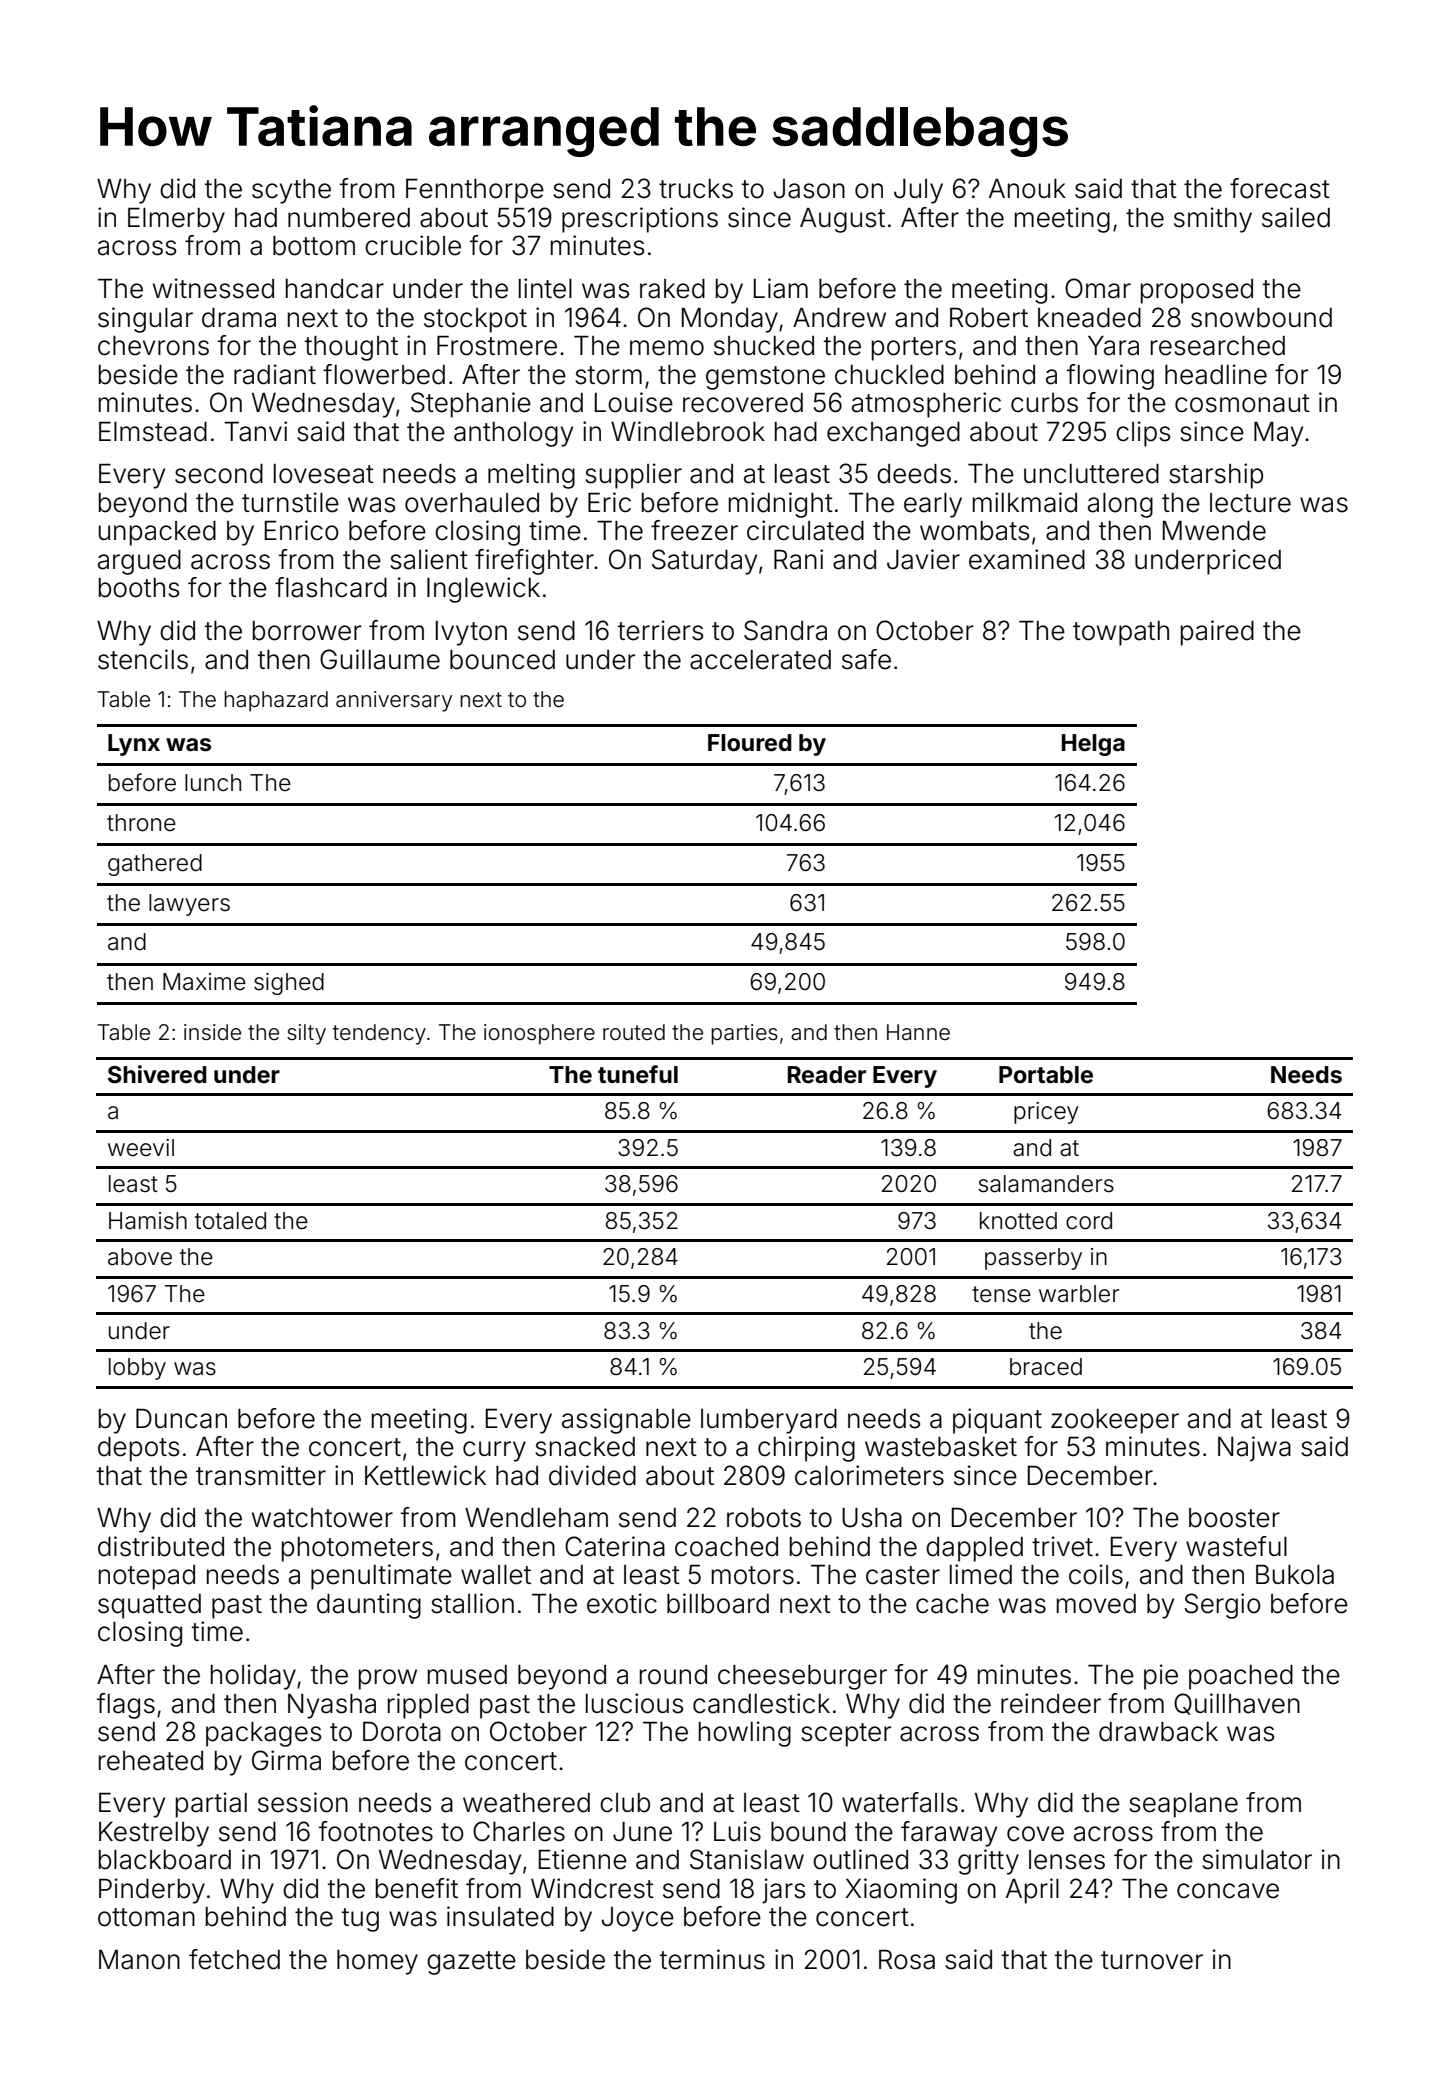 The width and height of the screenshot is (1450, 2100). I want to click on jars, so click(783, 1891).
